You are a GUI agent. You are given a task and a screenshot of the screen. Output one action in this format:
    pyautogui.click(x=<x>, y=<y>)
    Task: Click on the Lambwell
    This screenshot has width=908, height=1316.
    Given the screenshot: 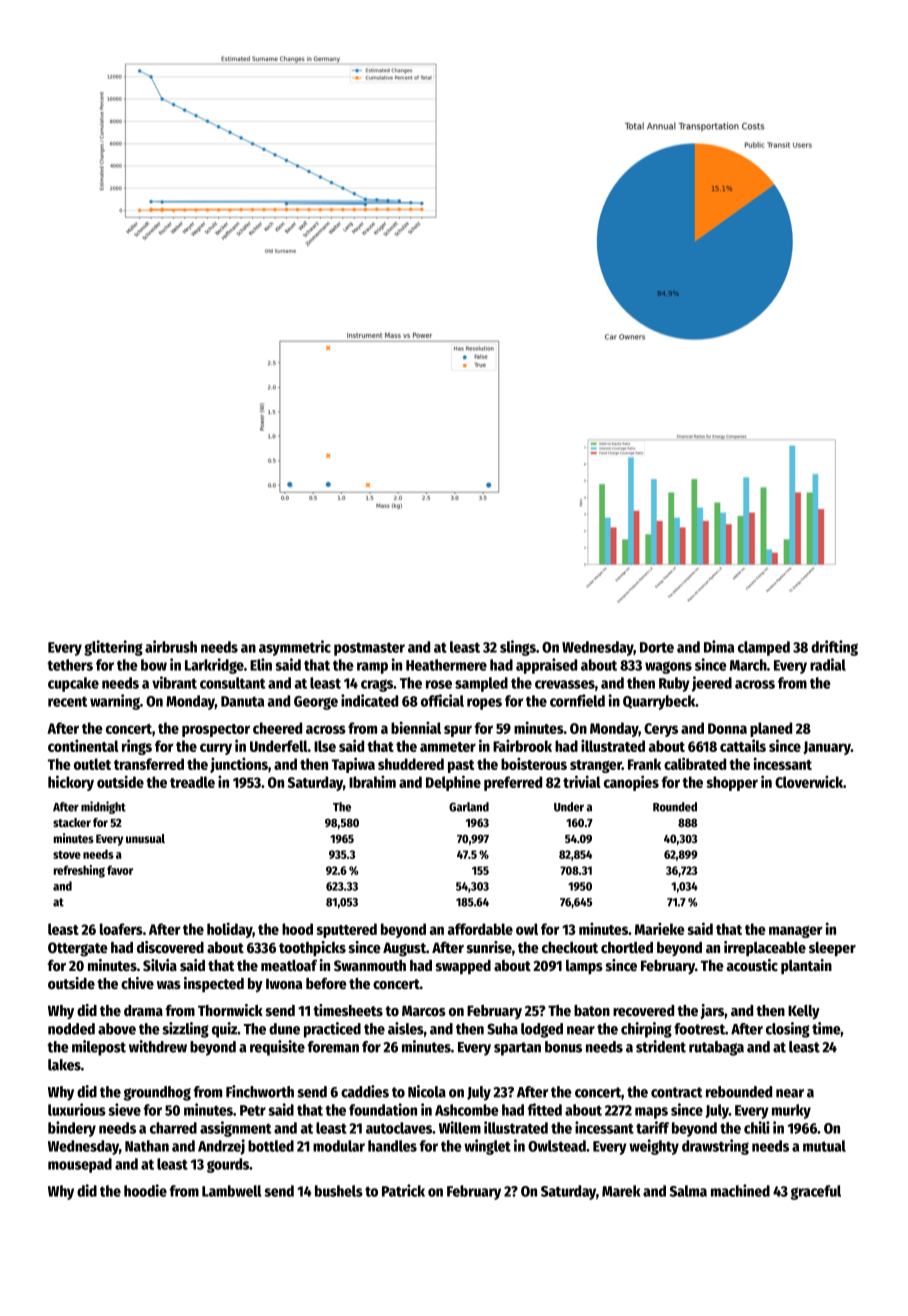 What is the action you would take?
    pyautogui.click(x=231, y=1191)
